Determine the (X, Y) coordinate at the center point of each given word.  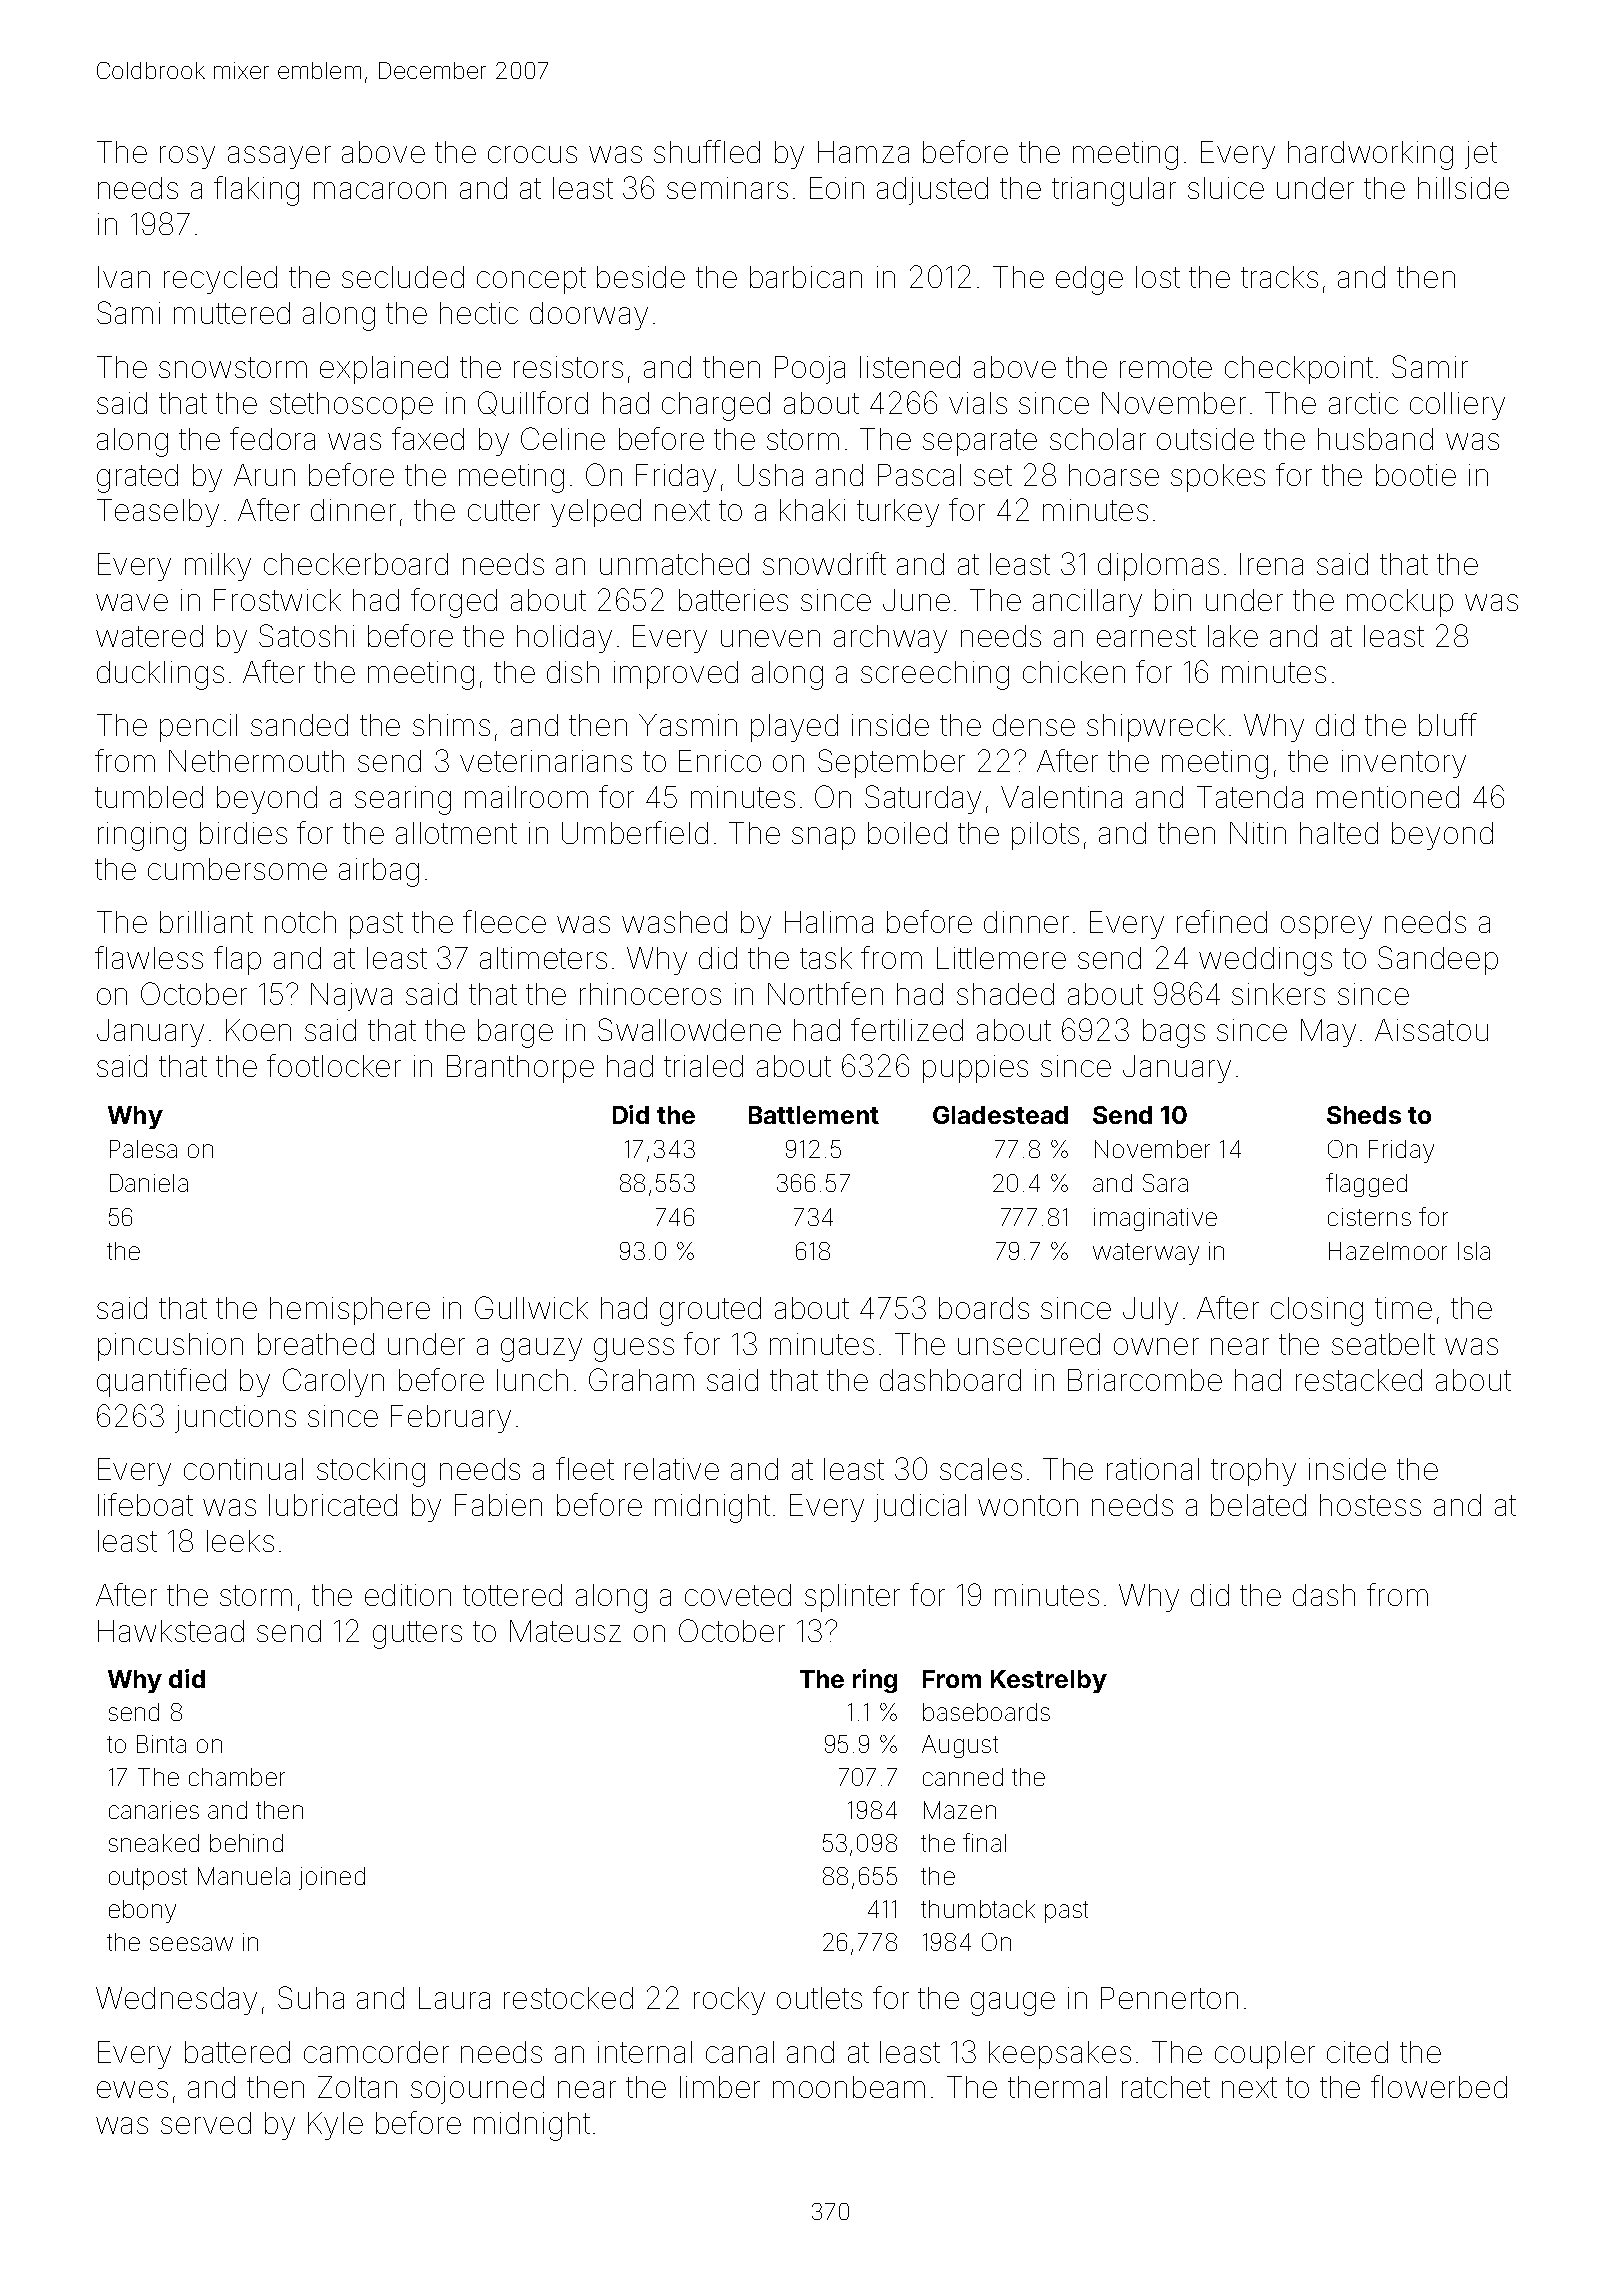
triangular (1114, 191)
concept (531, 280)
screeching (935, 675)
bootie (1416, 475)
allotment (456, 833)
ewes (132, 2089)
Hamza (863, 152)
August (960, 1746)
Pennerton (1169, 1998)
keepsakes (1060, 2055)
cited (1357, 2052)
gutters (417, 1635)
